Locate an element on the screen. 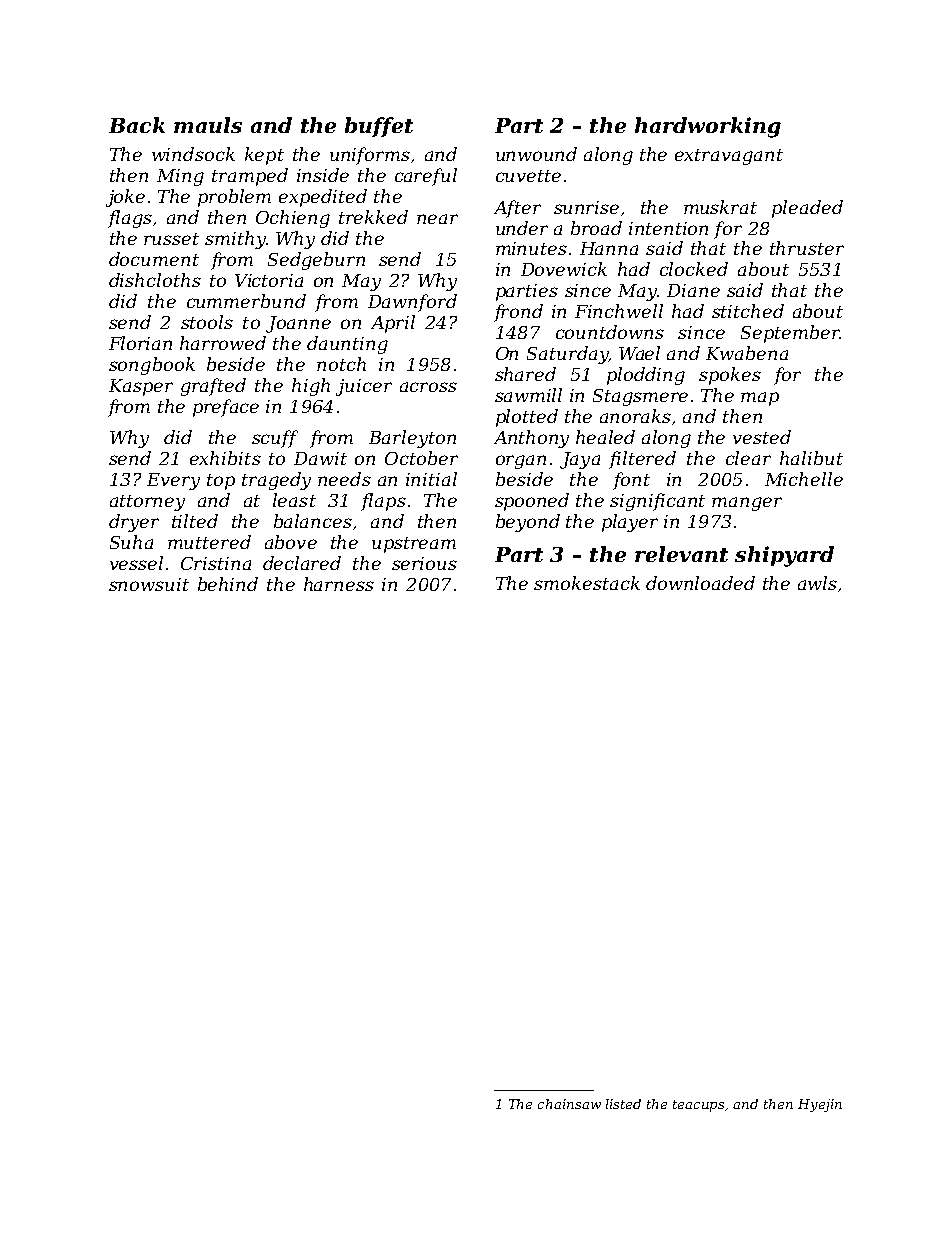 This screenshot has width=952, height=1233. buffet is located at coordinates (379, 127).
